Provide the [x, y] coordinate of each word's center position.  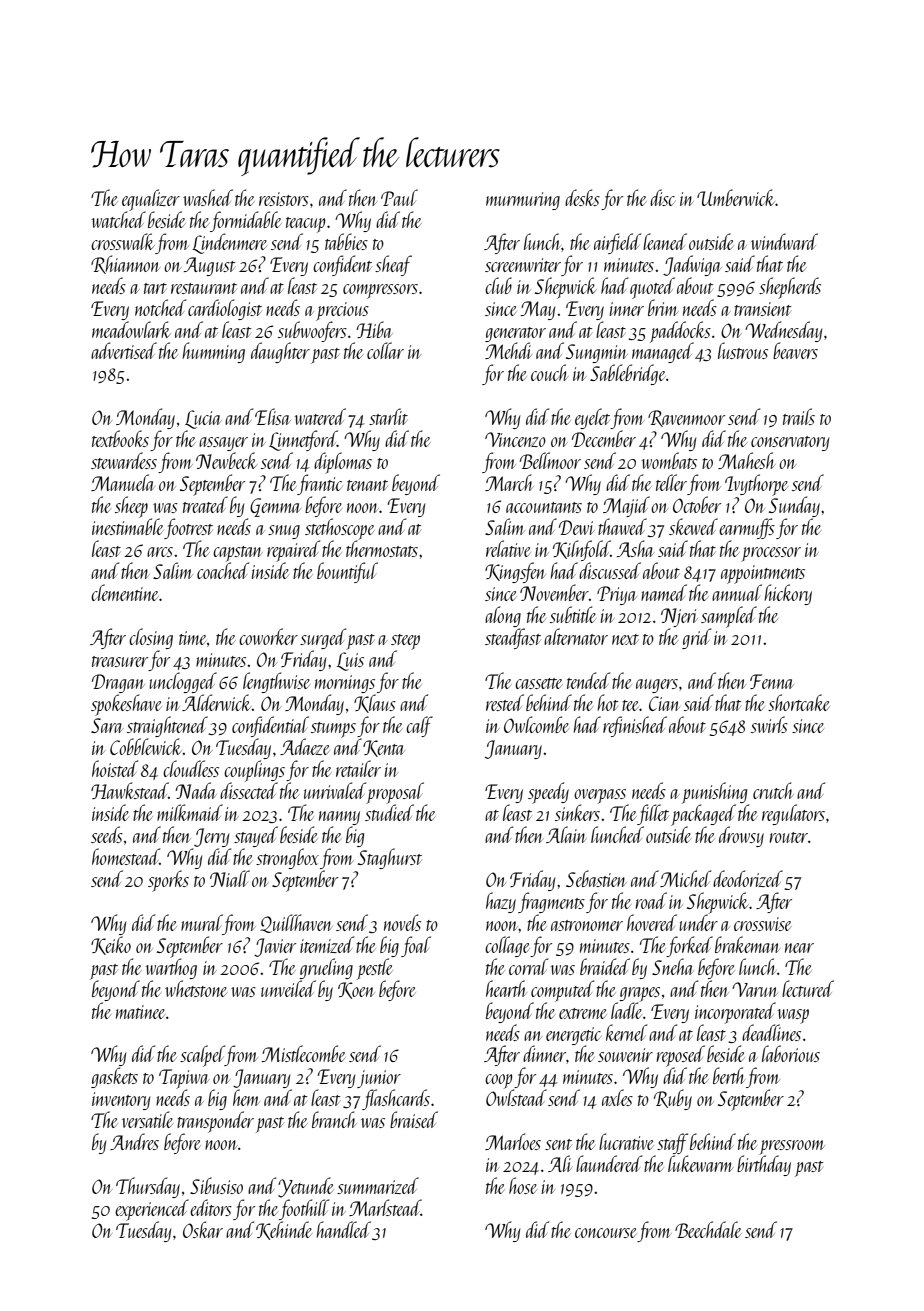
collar [385, 350]
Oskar [203, 1229]
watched [118, 219]
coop [498, 1081]
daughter [280, 352]
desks [582, 197]
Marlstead [385, 1207]
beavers [795, 350]
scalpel [202, 1056]
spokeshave [126, 705]
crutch [773, 790]
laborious [791, 1053]
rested [505, 702]
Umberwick [736, 197]
